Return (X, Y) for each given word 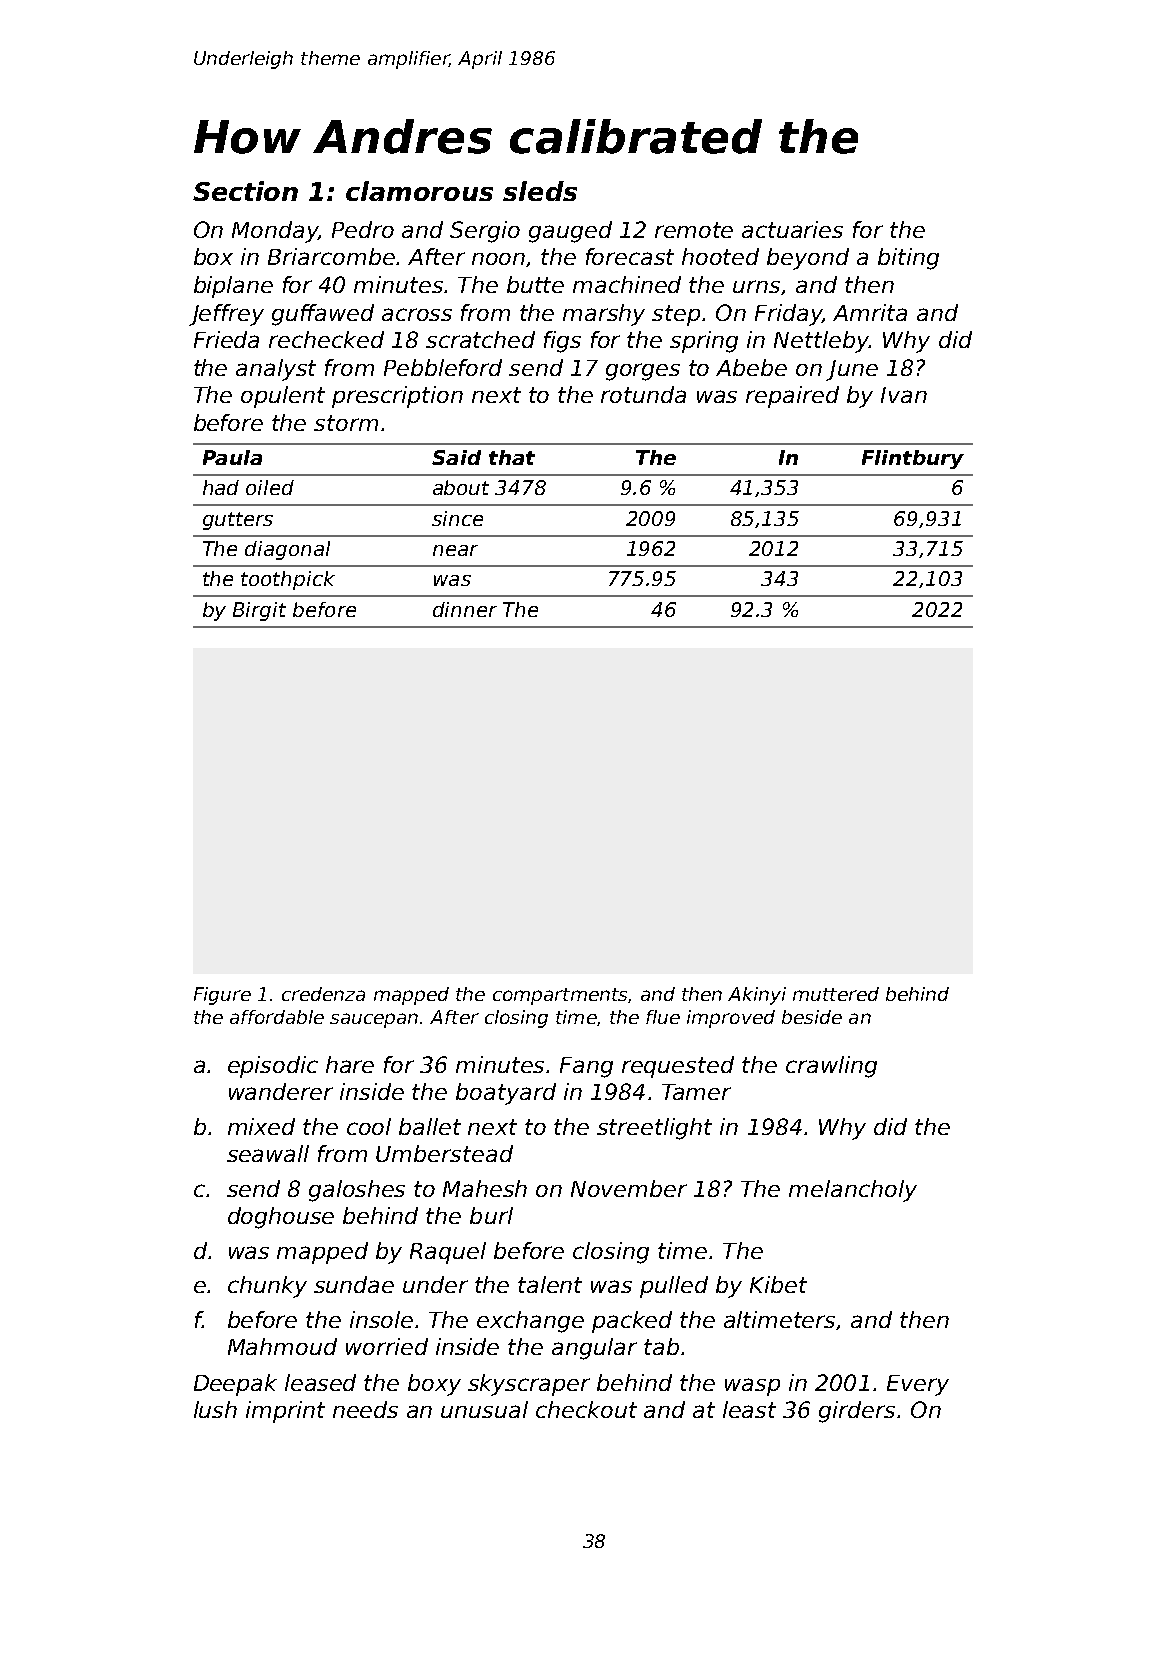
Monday (275, 232)
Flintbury (913, 459)
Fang (586, 1067)
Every (918, 1385)
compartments (560, 996)
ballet (430, 1126)
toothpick (288, 580)
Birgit (259, 611)
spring (704, 342)
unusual (484, 1409)
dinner (465, 609)
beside (812, 1017)
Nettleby (821, 342)
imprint (285, 1412)
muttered (836, 994)
